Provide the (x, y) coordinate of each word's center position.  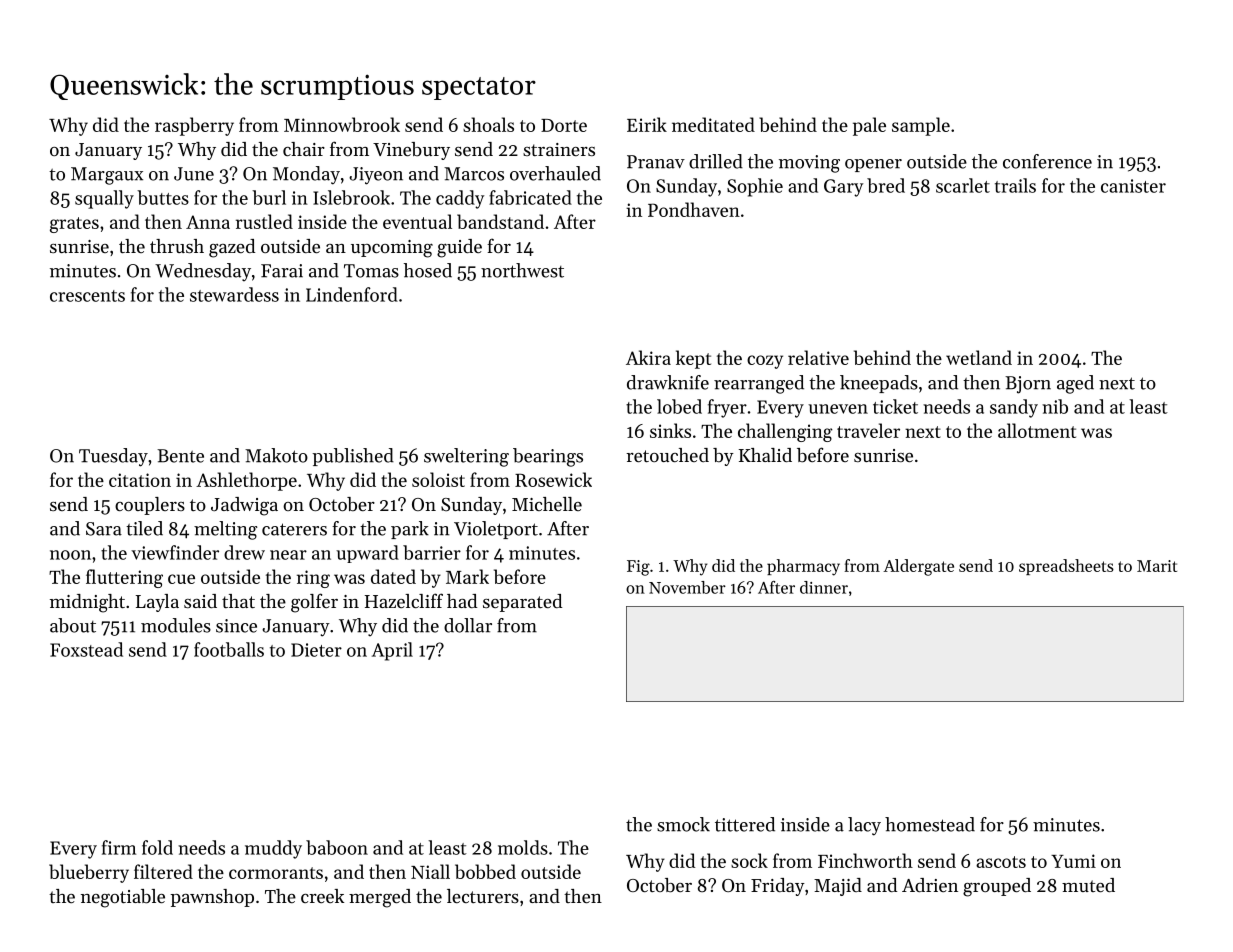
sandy (1014, 408)
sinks (670, 430)
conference (1047, 161)
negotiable (123, 898)
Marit (1157, 566)
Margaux (107, 176)
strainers (559, 149)
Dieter (316, 650)
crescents (87, 296)
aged (1075, 384)
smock (683, 824)
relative (818, 357)
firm (119, 847)
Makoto (276, 455)
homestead (930, 824)
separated (522, 603)
